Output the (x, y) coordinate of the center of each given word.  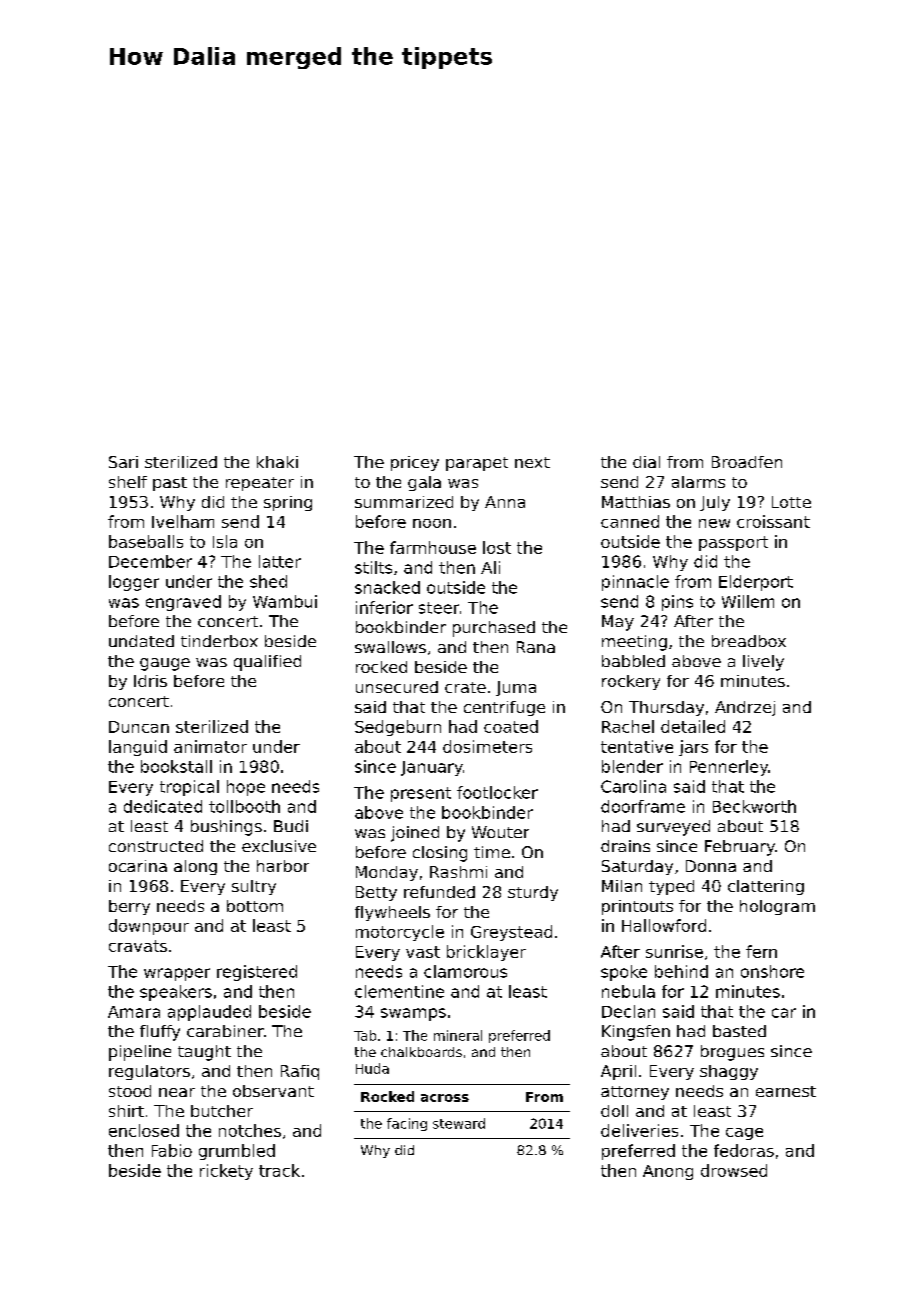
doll (614, 1111)
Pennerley (729, 768)
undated (141, 641)
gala (424, 483)
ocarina (138, 866)
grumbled (237, 1152)
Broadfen (747, 462)
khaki (277, 462)
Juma (516, 688)
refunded (439, 892)
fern (761, 951)
